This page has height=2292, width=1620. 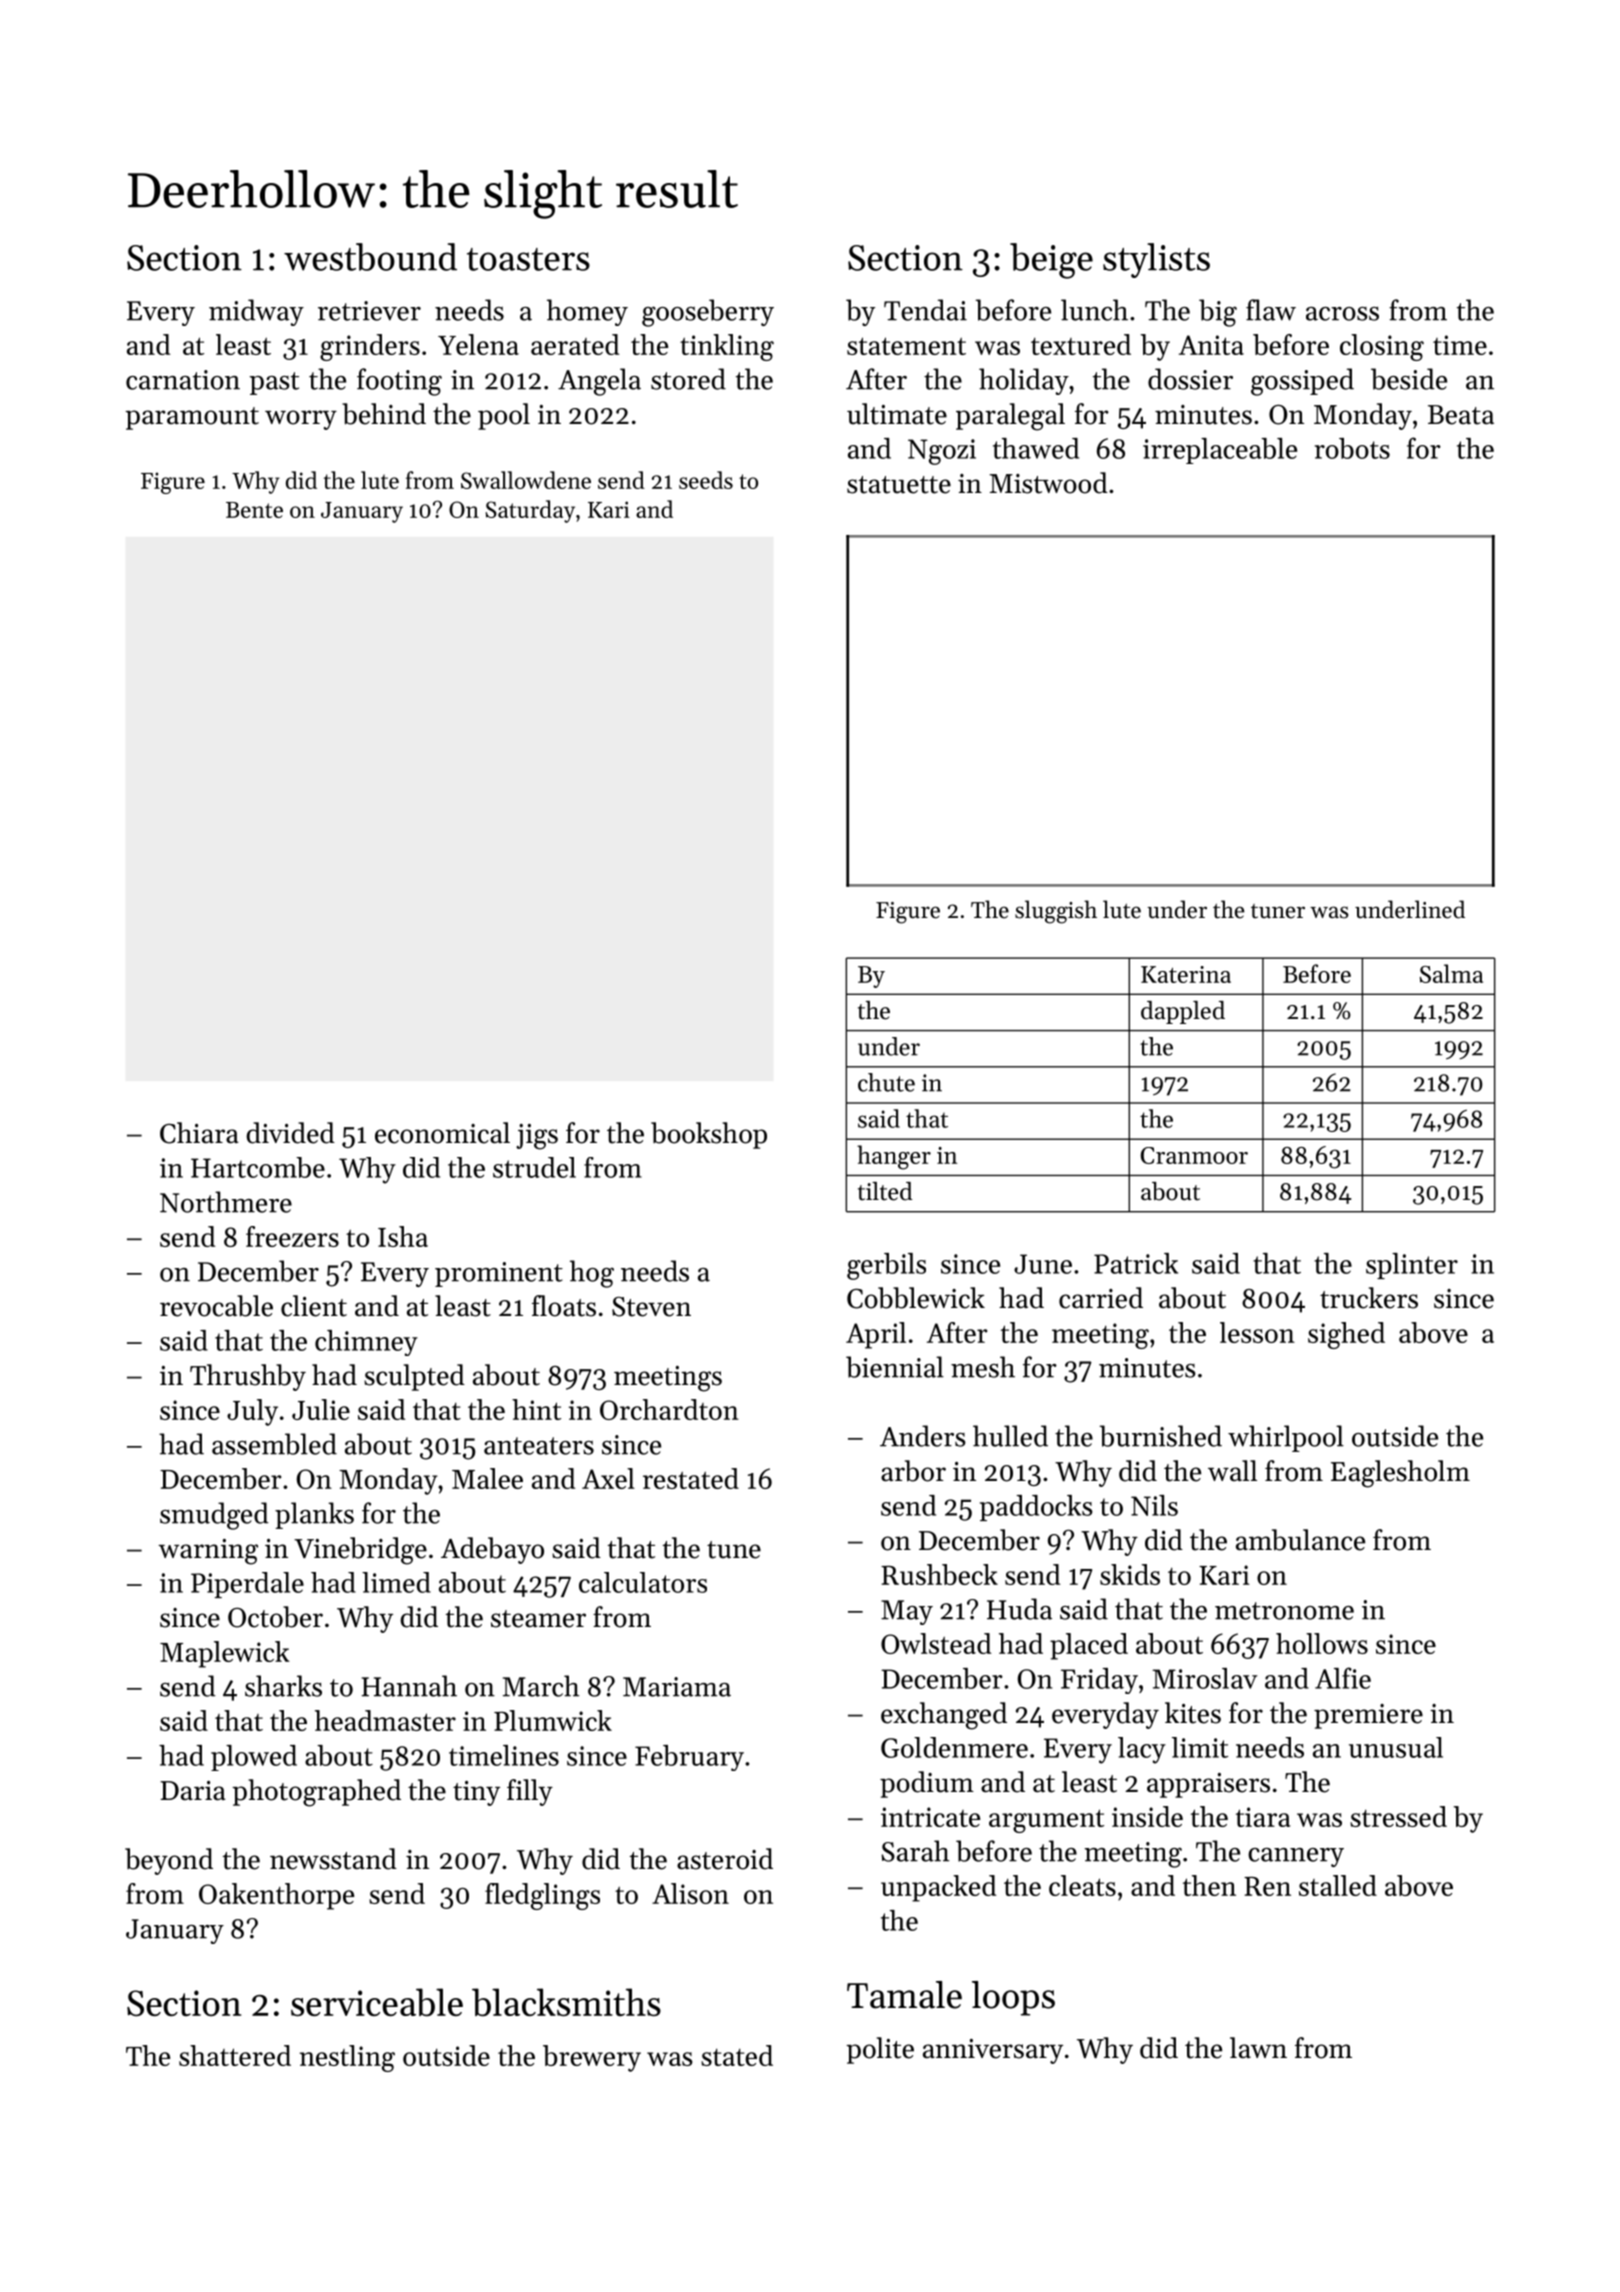 I want to click on fledglings, so click(x=542, y=1896).
